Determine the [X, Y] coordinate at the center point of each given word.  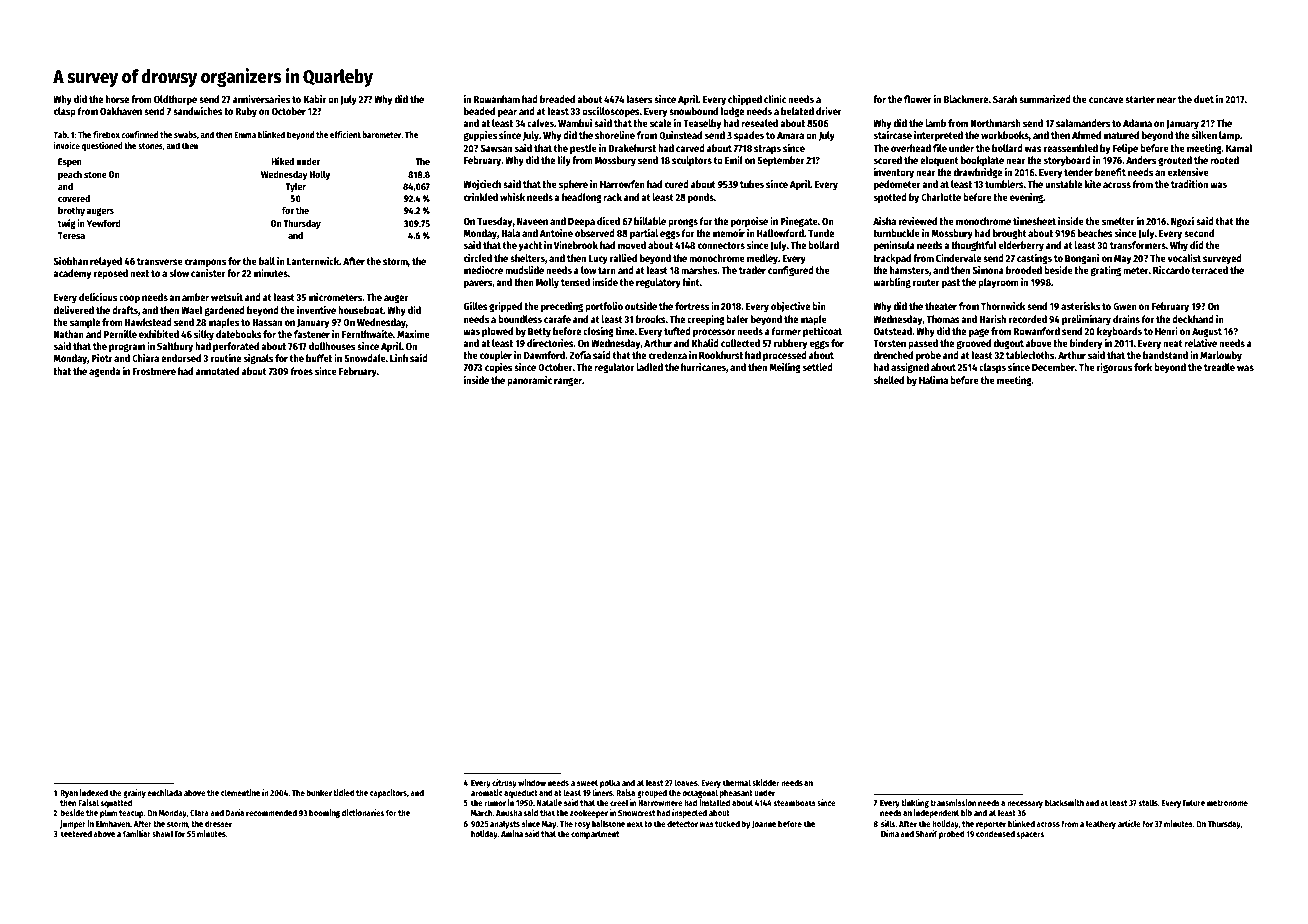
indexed [94, 792]
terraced [1210, 270]
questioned [102, 146]
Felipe [1125, 149]
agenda [104, 372]
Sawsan [496, 148]
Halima [933, 380]
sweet [587, 783]
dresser [218, 823]
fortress [692, 306]
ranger [568, 382]
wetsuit [227, 297]
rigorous [1114, 368]
